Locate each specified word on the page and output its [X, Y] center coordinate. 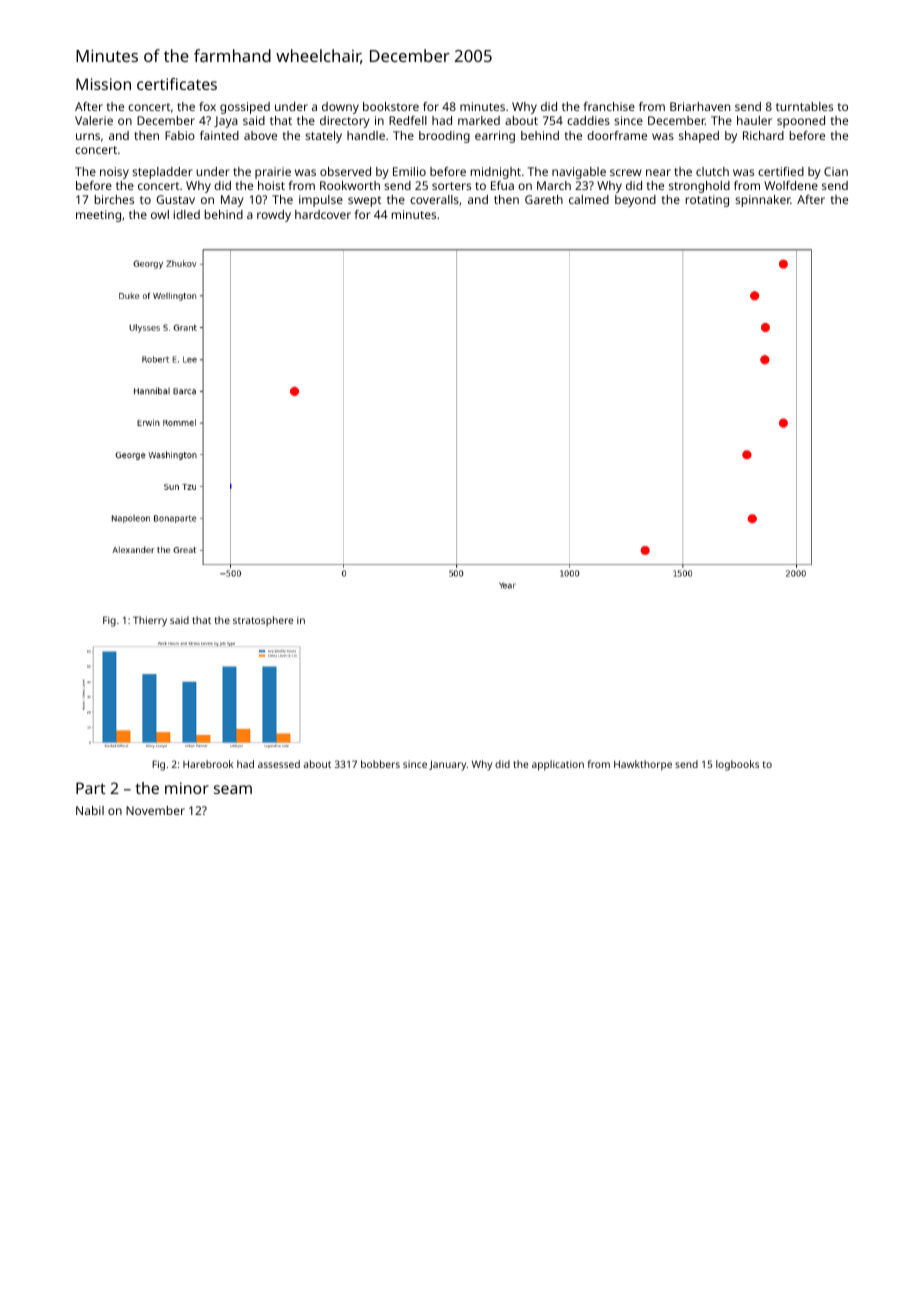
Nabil [90, 810]
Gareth [544, 199]
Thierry [150, 621]
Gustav [176, 199]
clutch [712, 171]
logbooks [737, 765]
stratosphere [263, 621]
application [558, 765]
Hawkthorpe [643, 765]
